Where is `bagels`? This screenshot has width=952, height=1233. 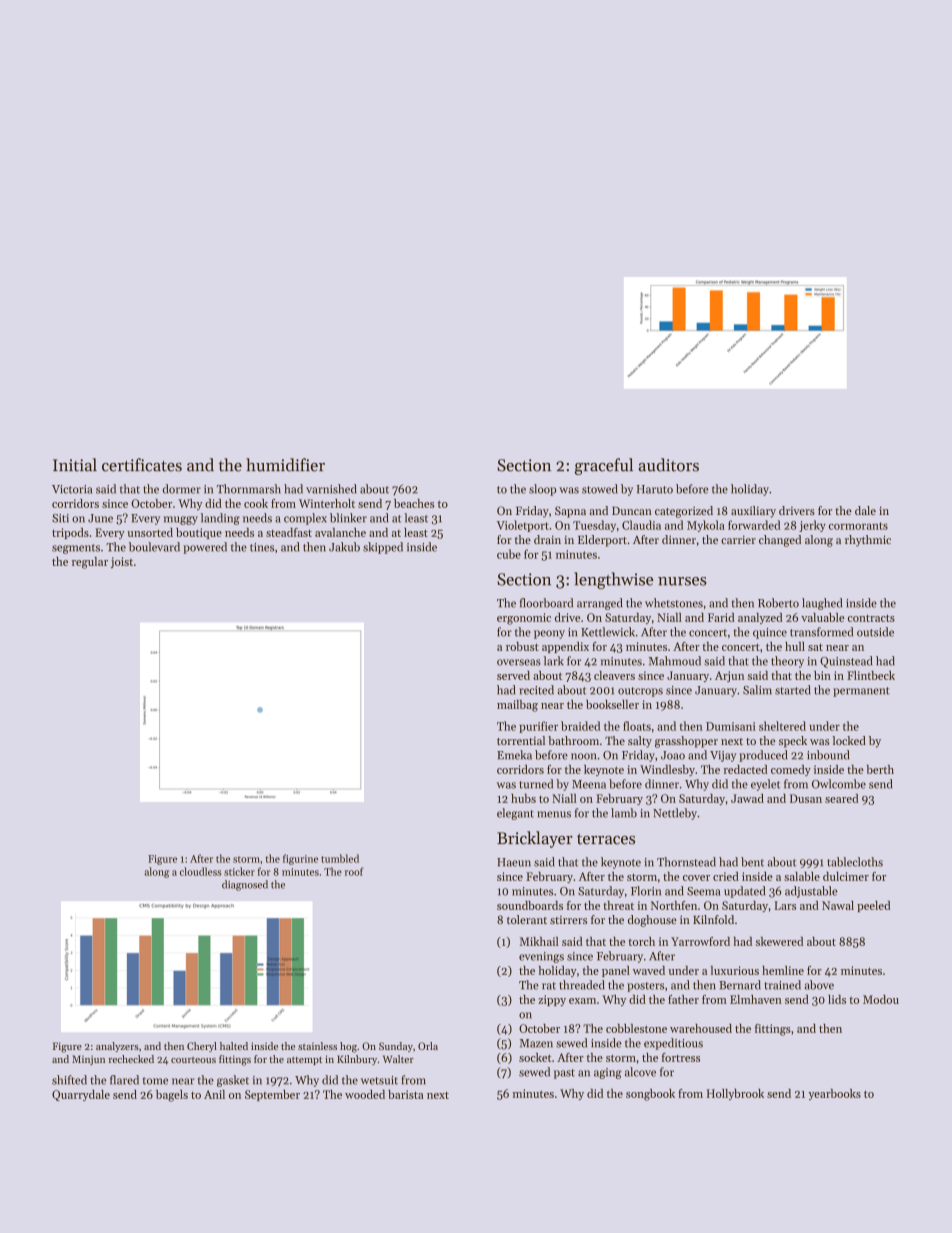
bagels is located at coordinates (172, 1096).
